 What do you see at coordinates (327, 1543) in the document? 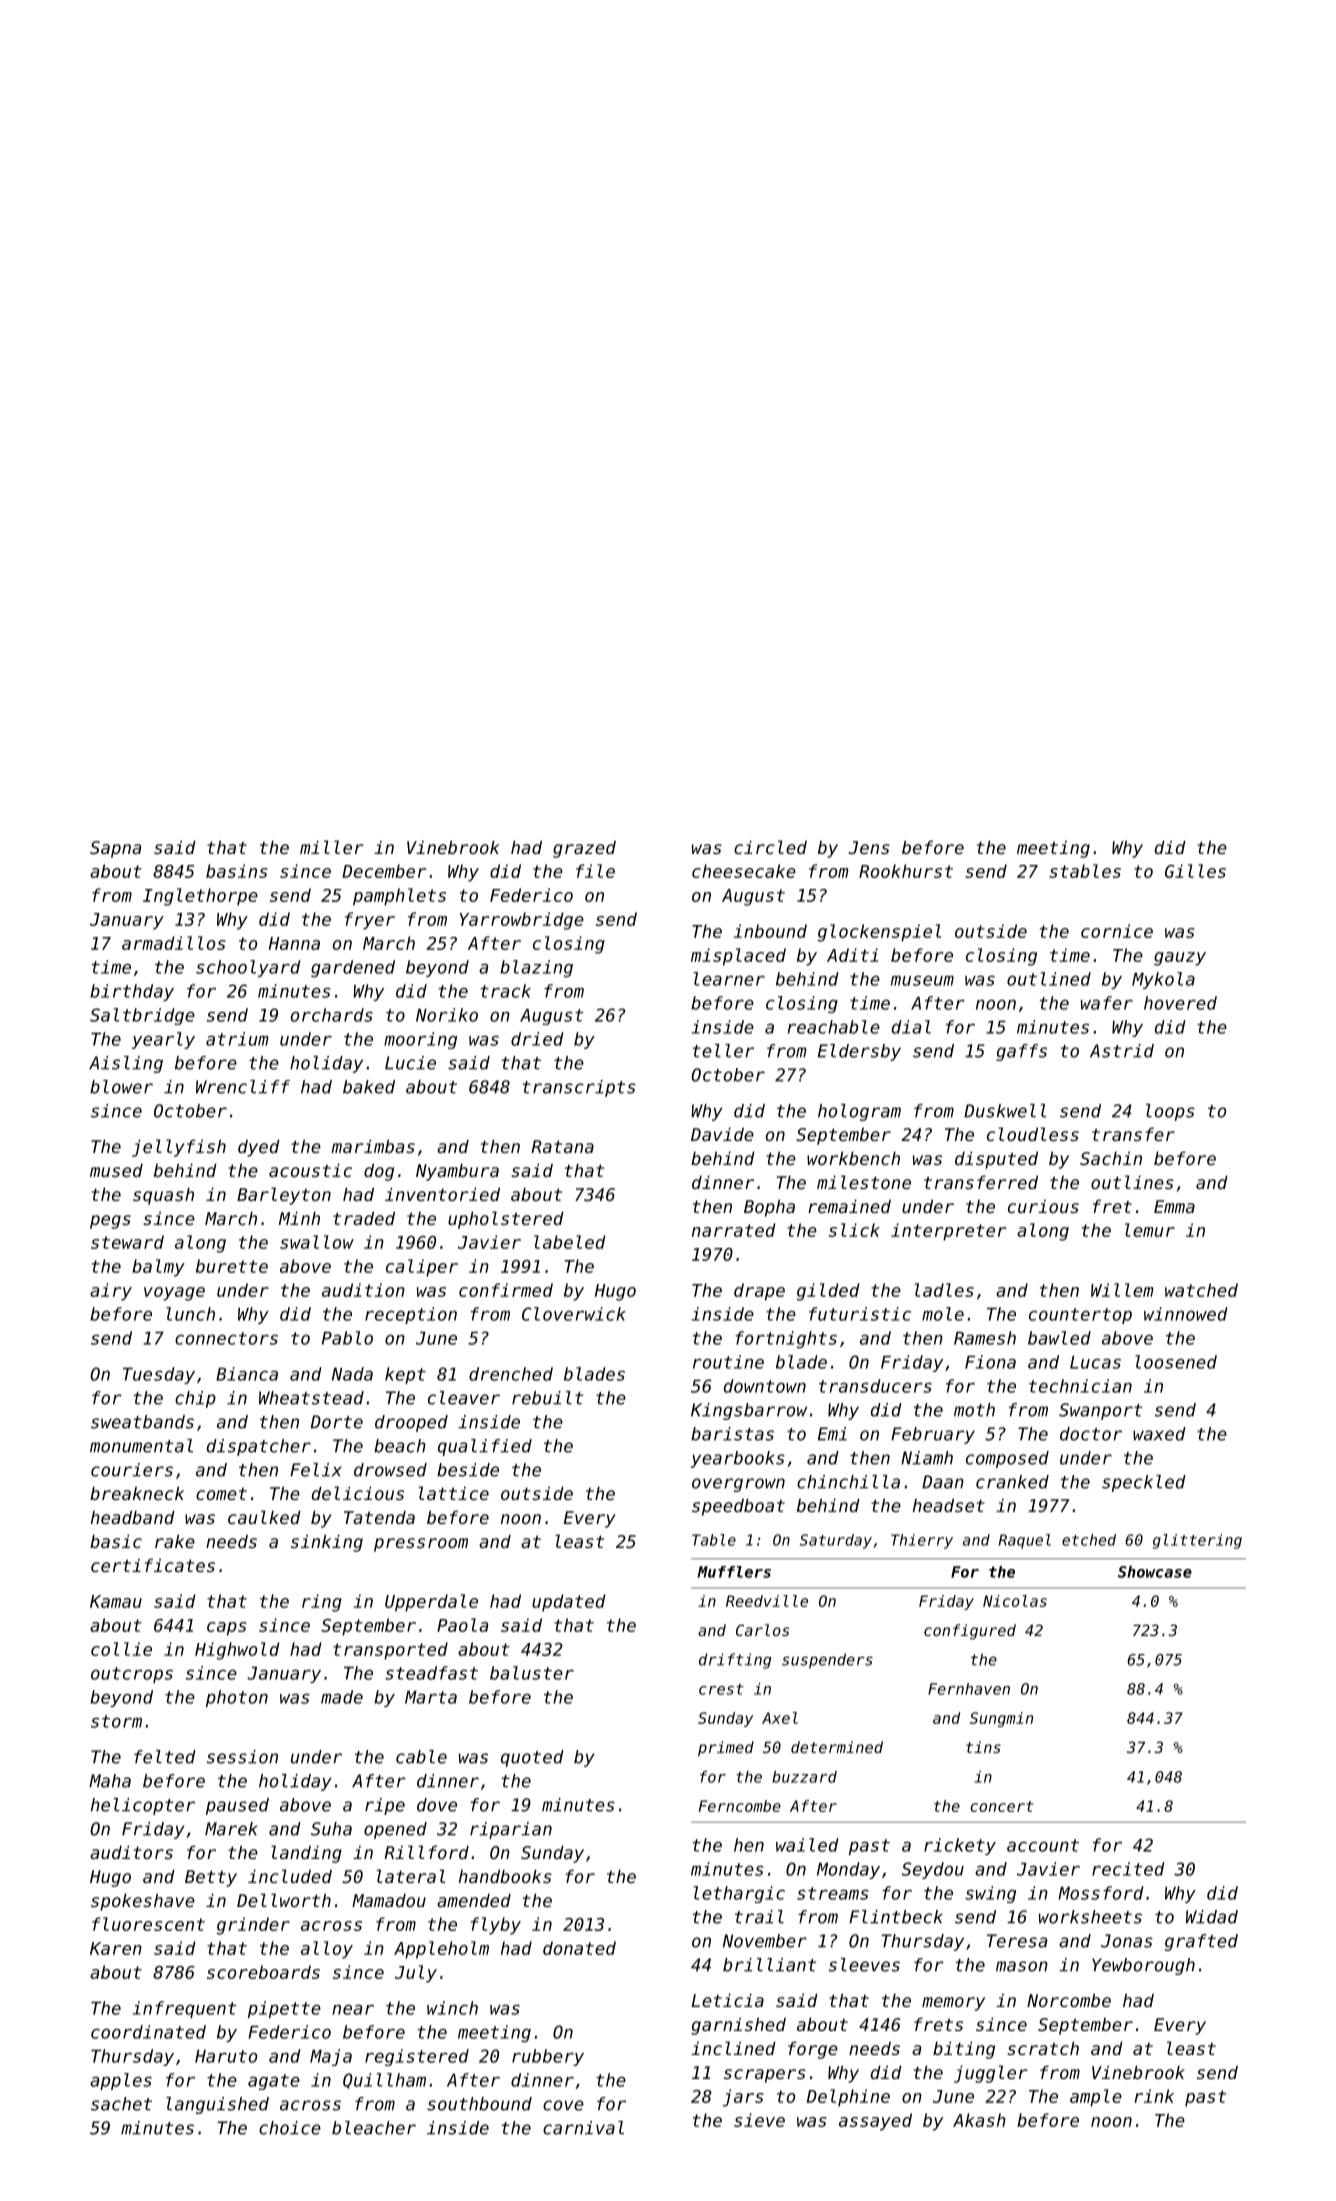
I see `sinking` at bounding box center [327, 1543].
